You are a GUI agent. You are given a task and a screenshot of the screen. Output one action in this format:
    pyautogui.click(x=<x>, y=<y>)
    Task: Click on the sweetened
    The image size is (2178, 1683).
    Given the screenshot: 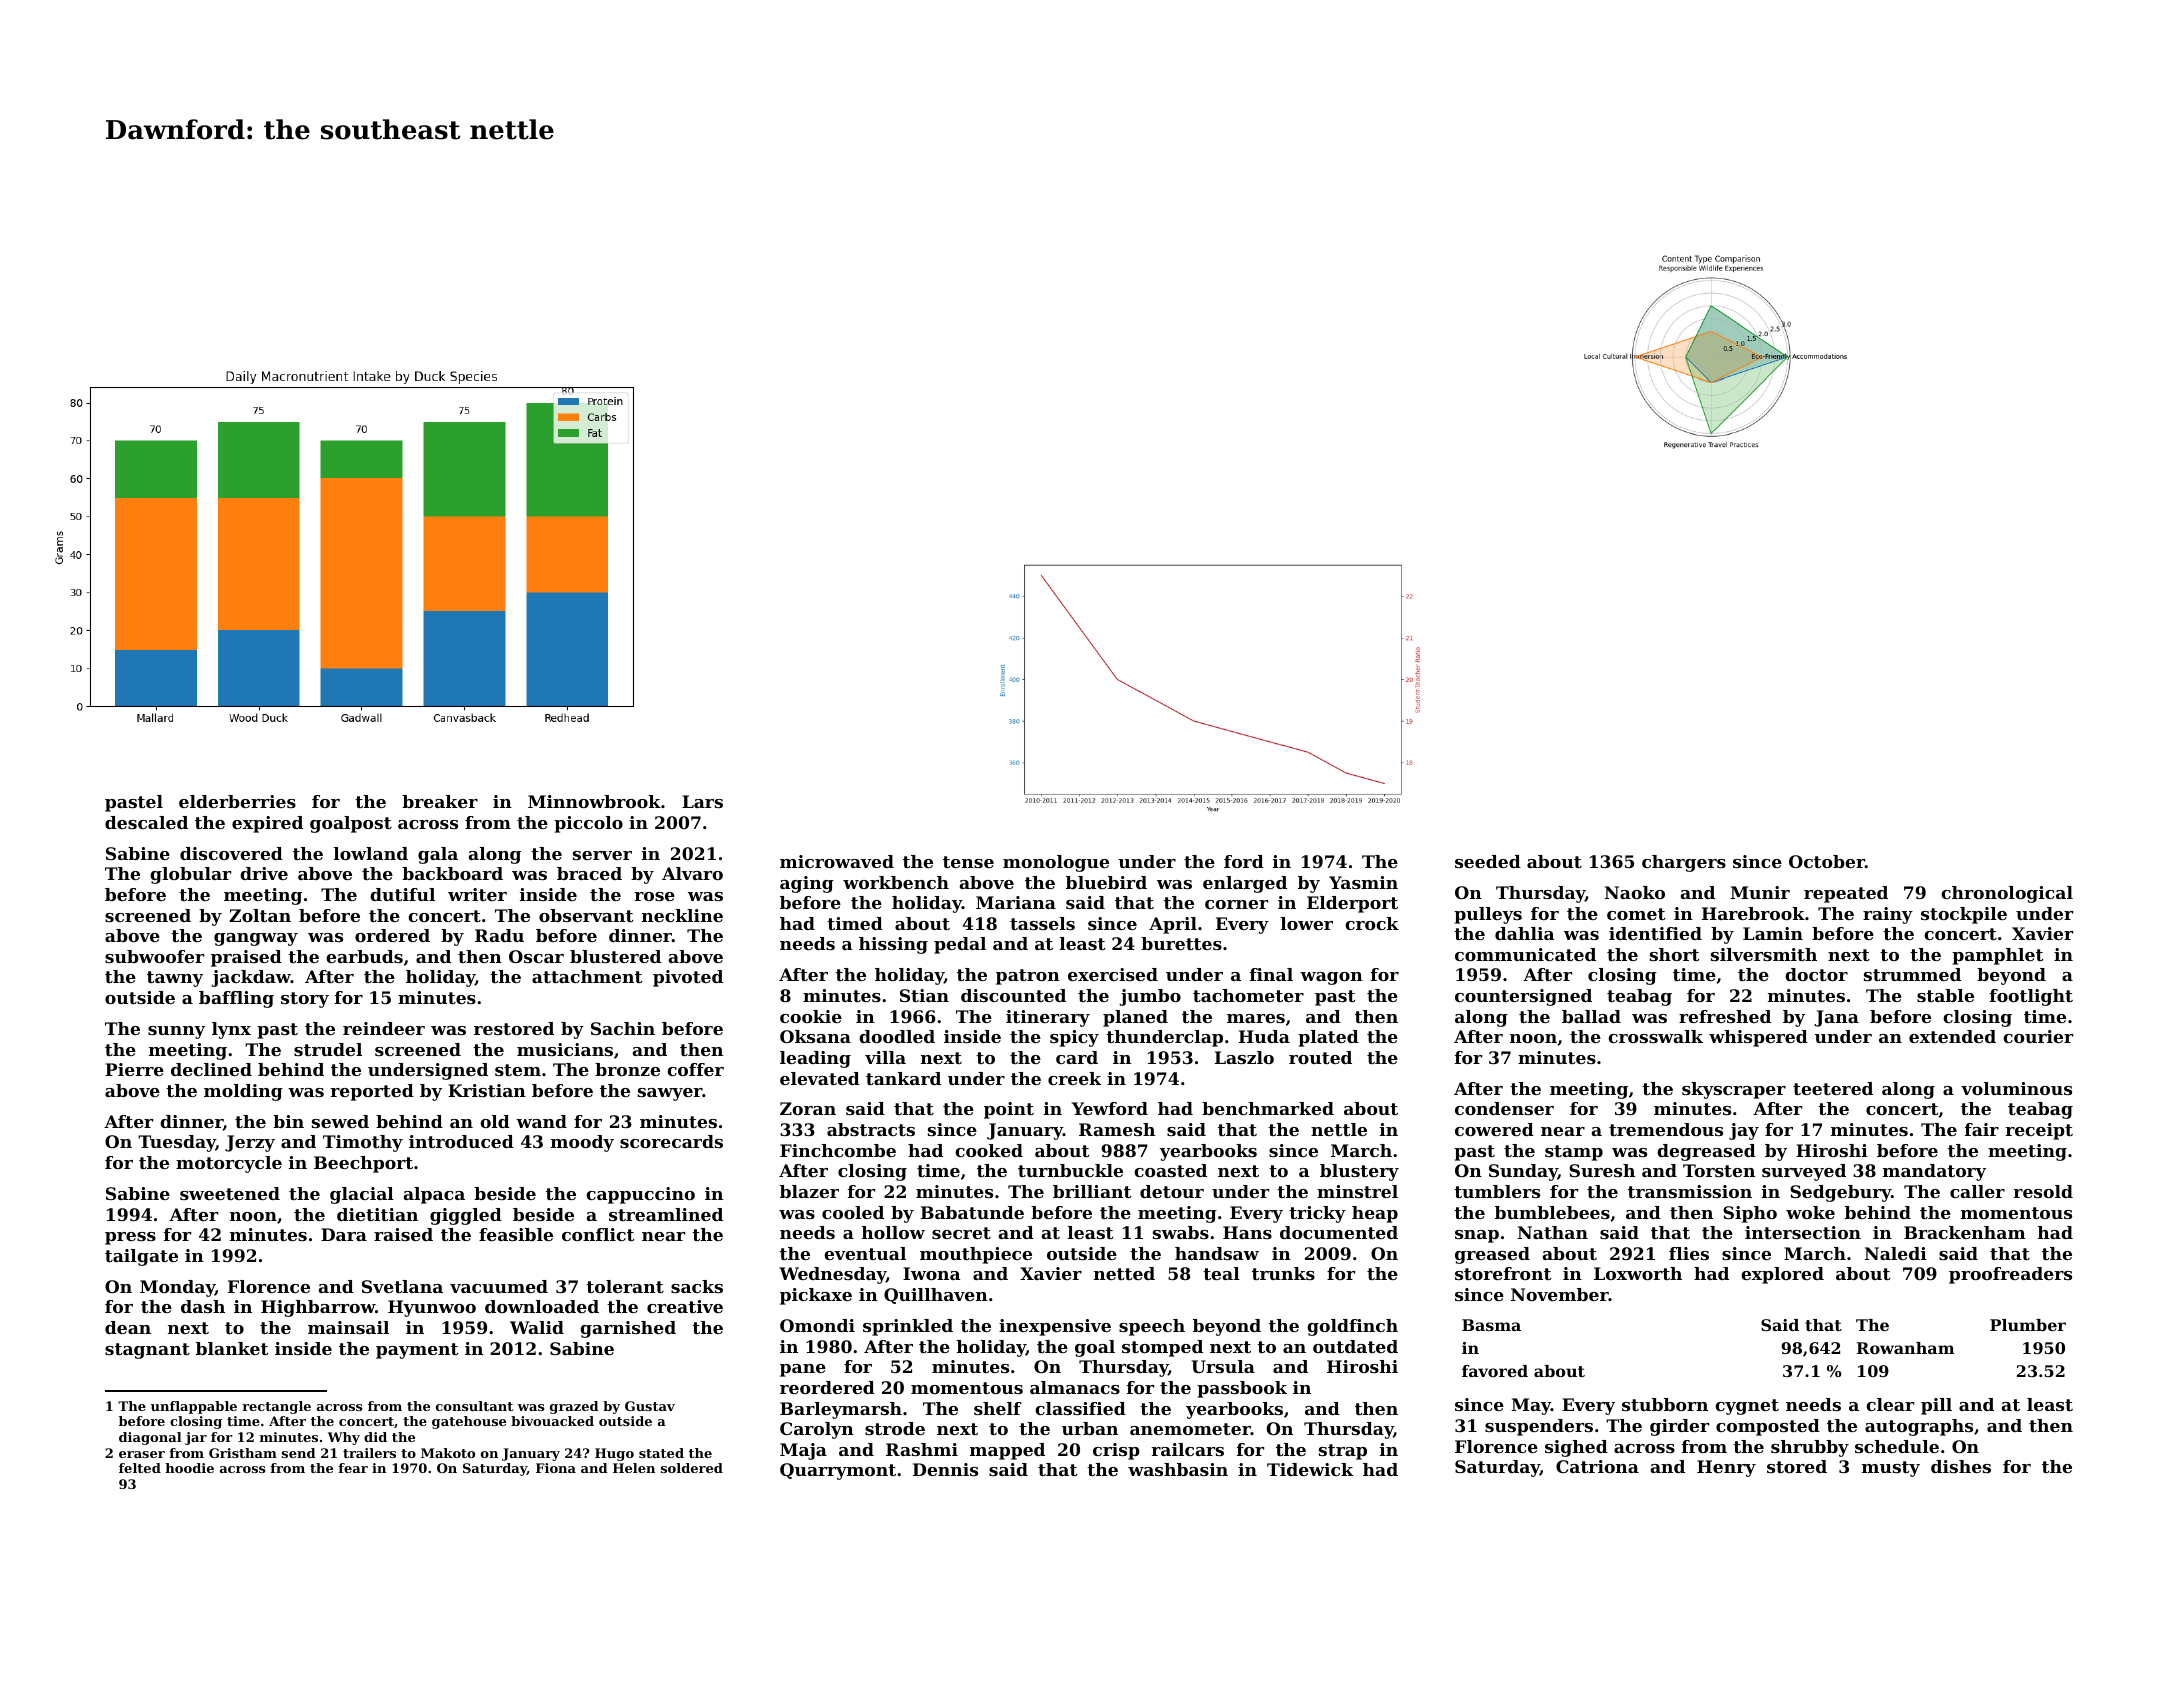 What is the action you would take?
    pyautogui.click(x=230, y=1193)
